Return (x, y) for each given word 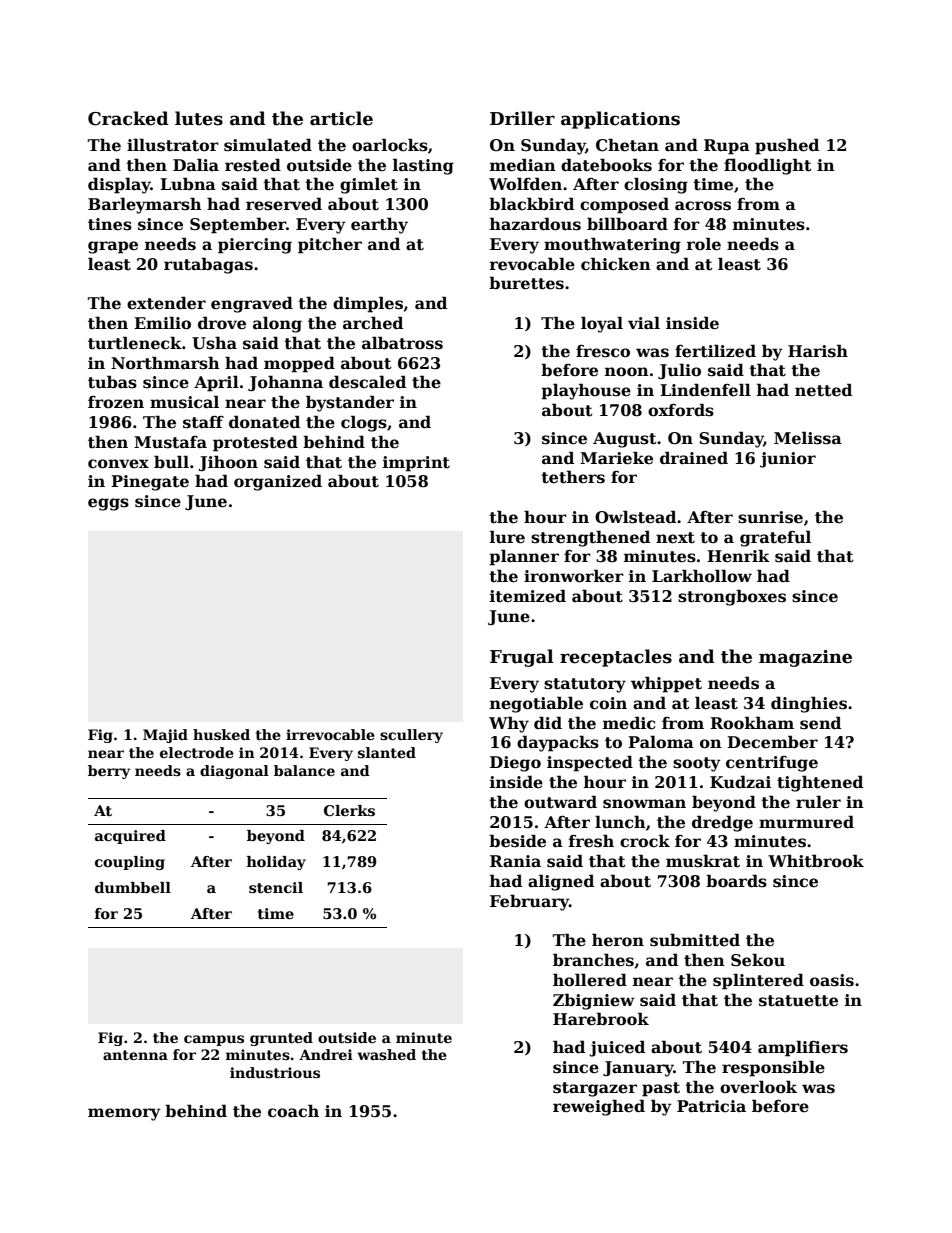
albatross (402, 343)
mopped (299, 364)
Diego (515, 764)
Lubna (188, 184)
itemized (528, 596)
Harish (818, 351)
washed (386, 1054)
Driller (522, 118)
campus (214, 1040)
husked (221, 734)
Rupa (727, 147)
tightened (820, 783)
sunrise (770, 517)
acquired (130, 837)
